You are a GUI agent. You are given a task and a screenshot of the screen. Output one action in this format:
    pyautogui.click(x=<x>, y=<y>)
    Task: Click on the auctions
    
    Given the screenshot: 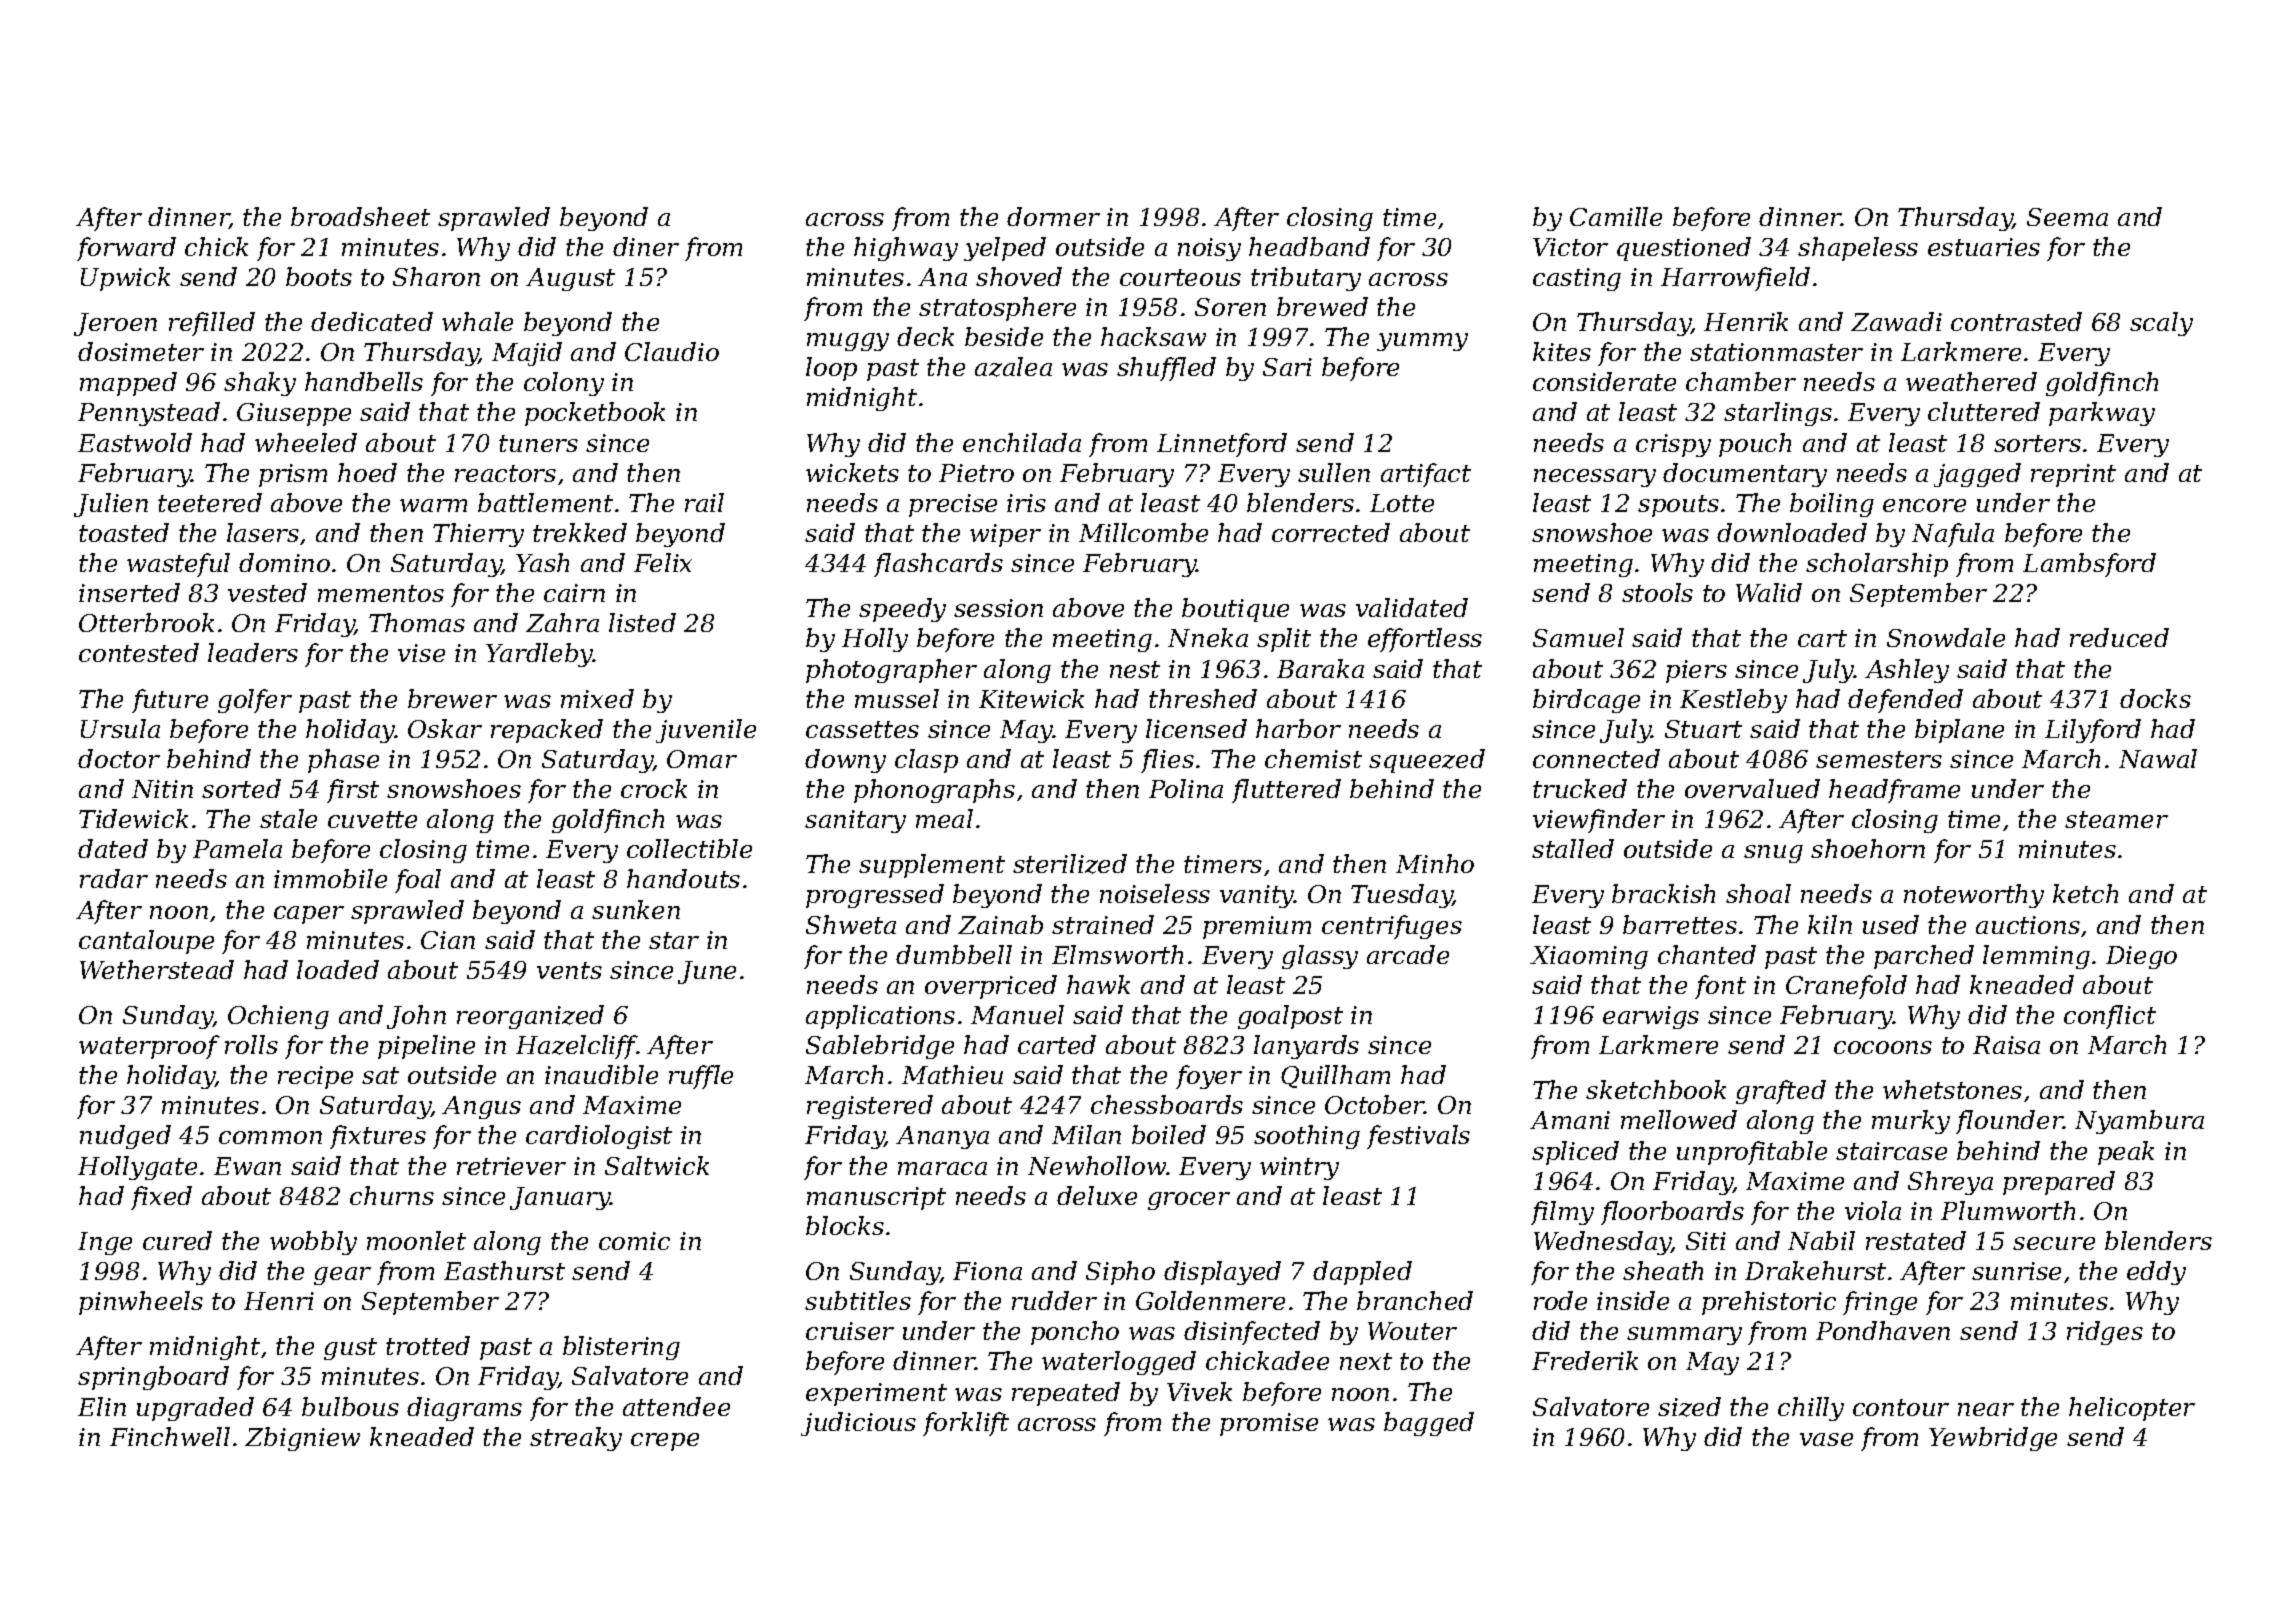 What is the action you would take?
    pyautogui.click(x=2028, y=925)
